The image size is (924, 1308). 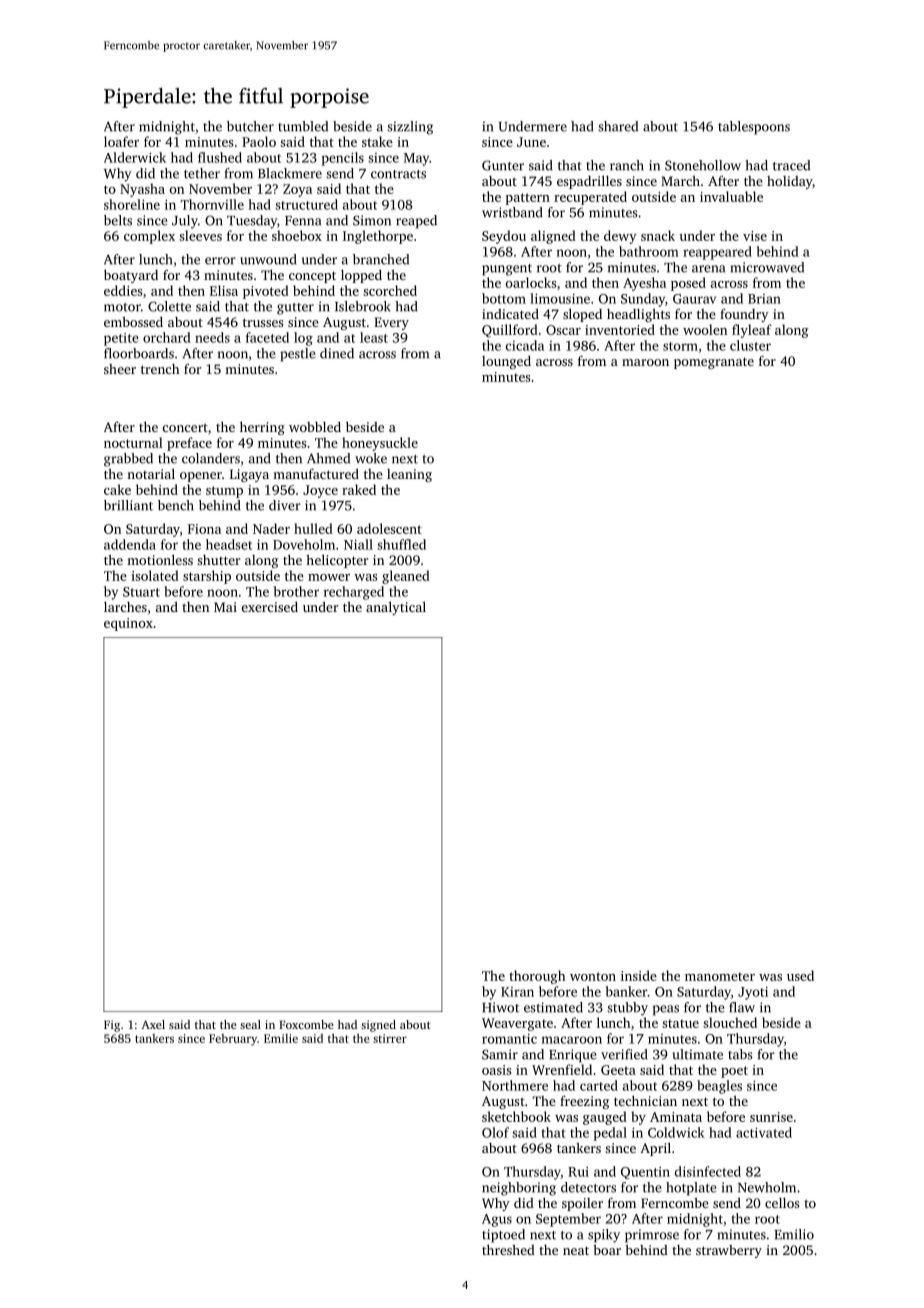 I want to click on Agus, so click(x=497, y=1220).
